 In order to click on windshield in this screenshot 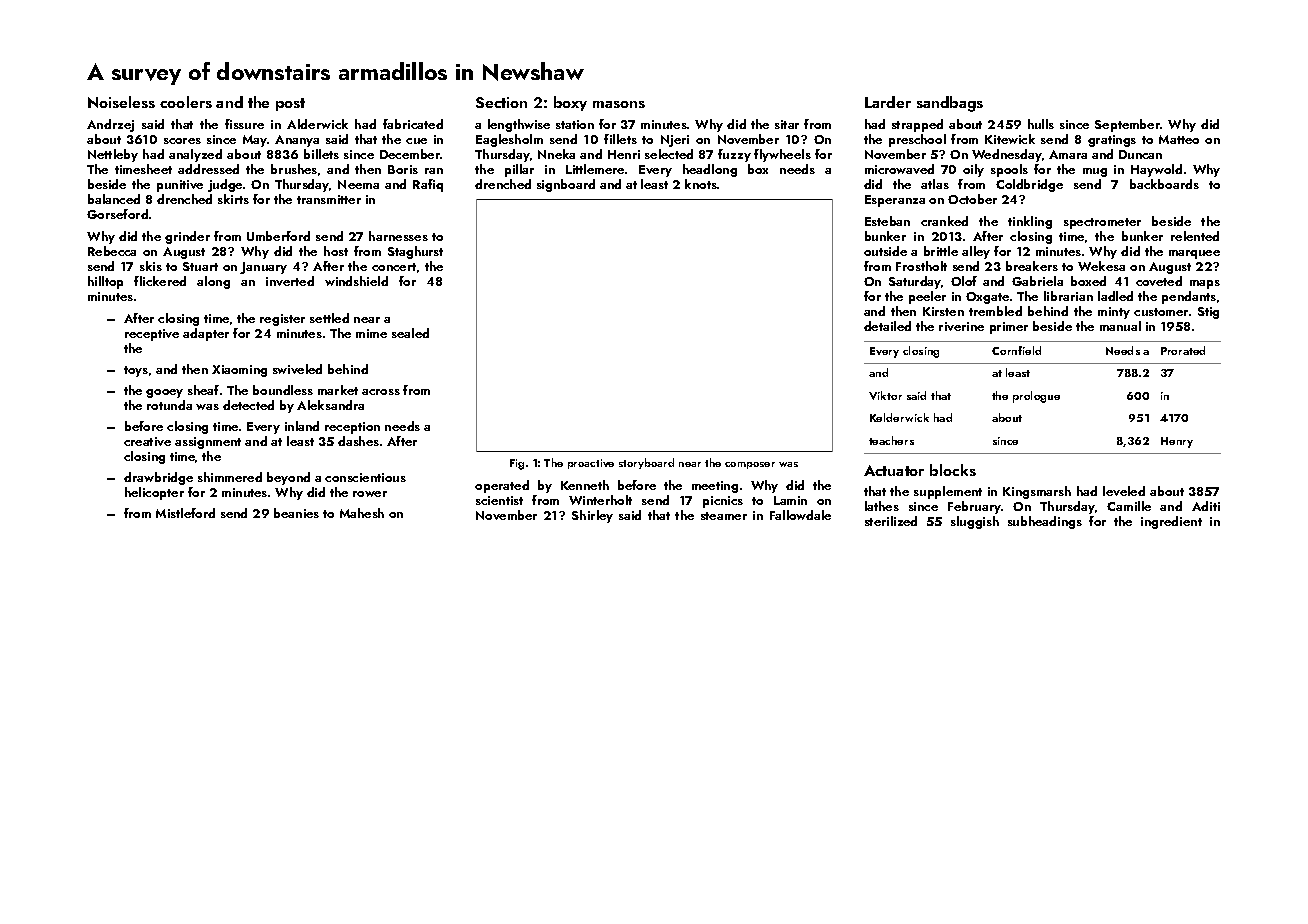, I will do `click(356, 281)`.
